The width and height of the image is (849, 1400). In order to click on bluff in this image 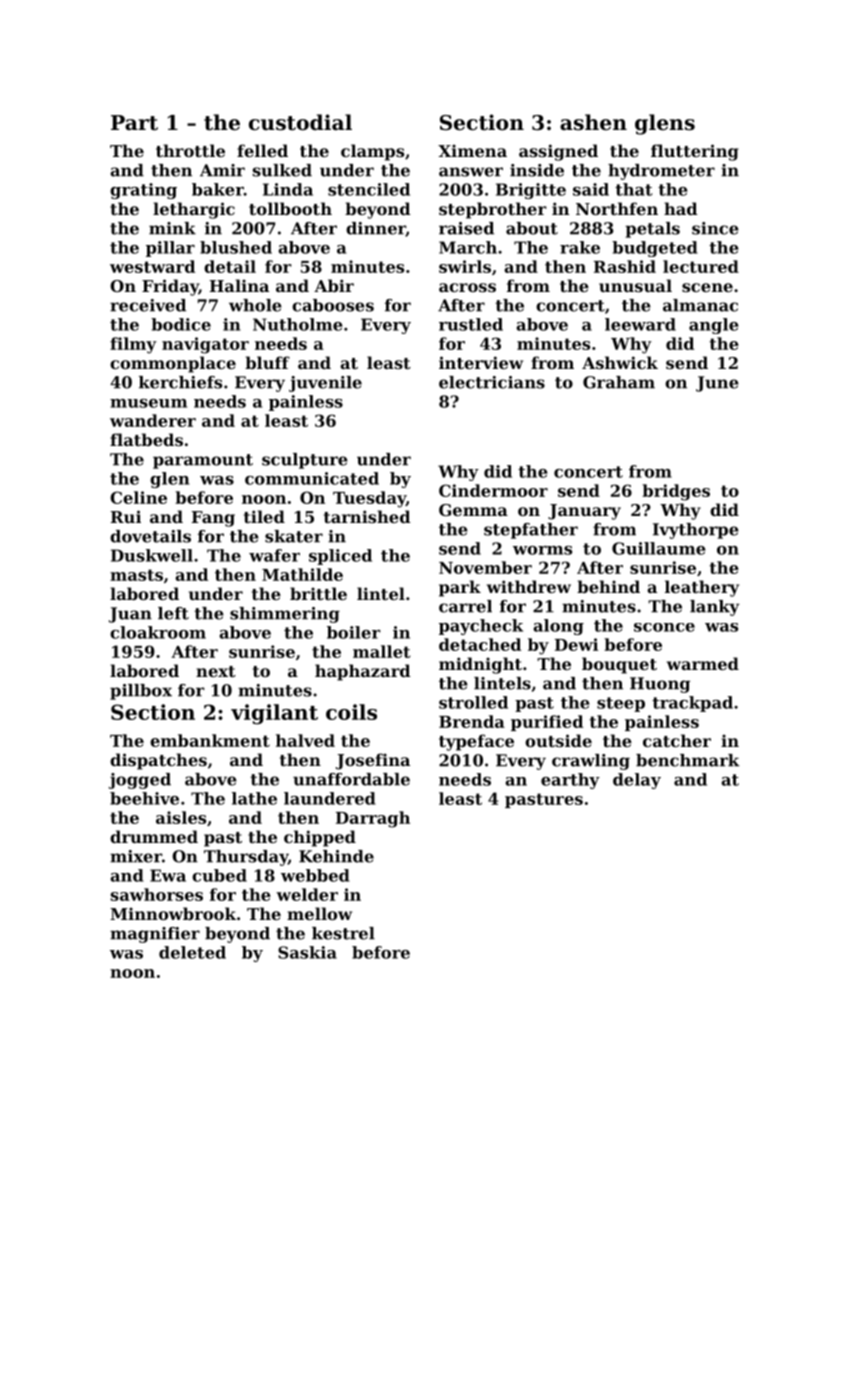, I will do `click(267, 362)`.
